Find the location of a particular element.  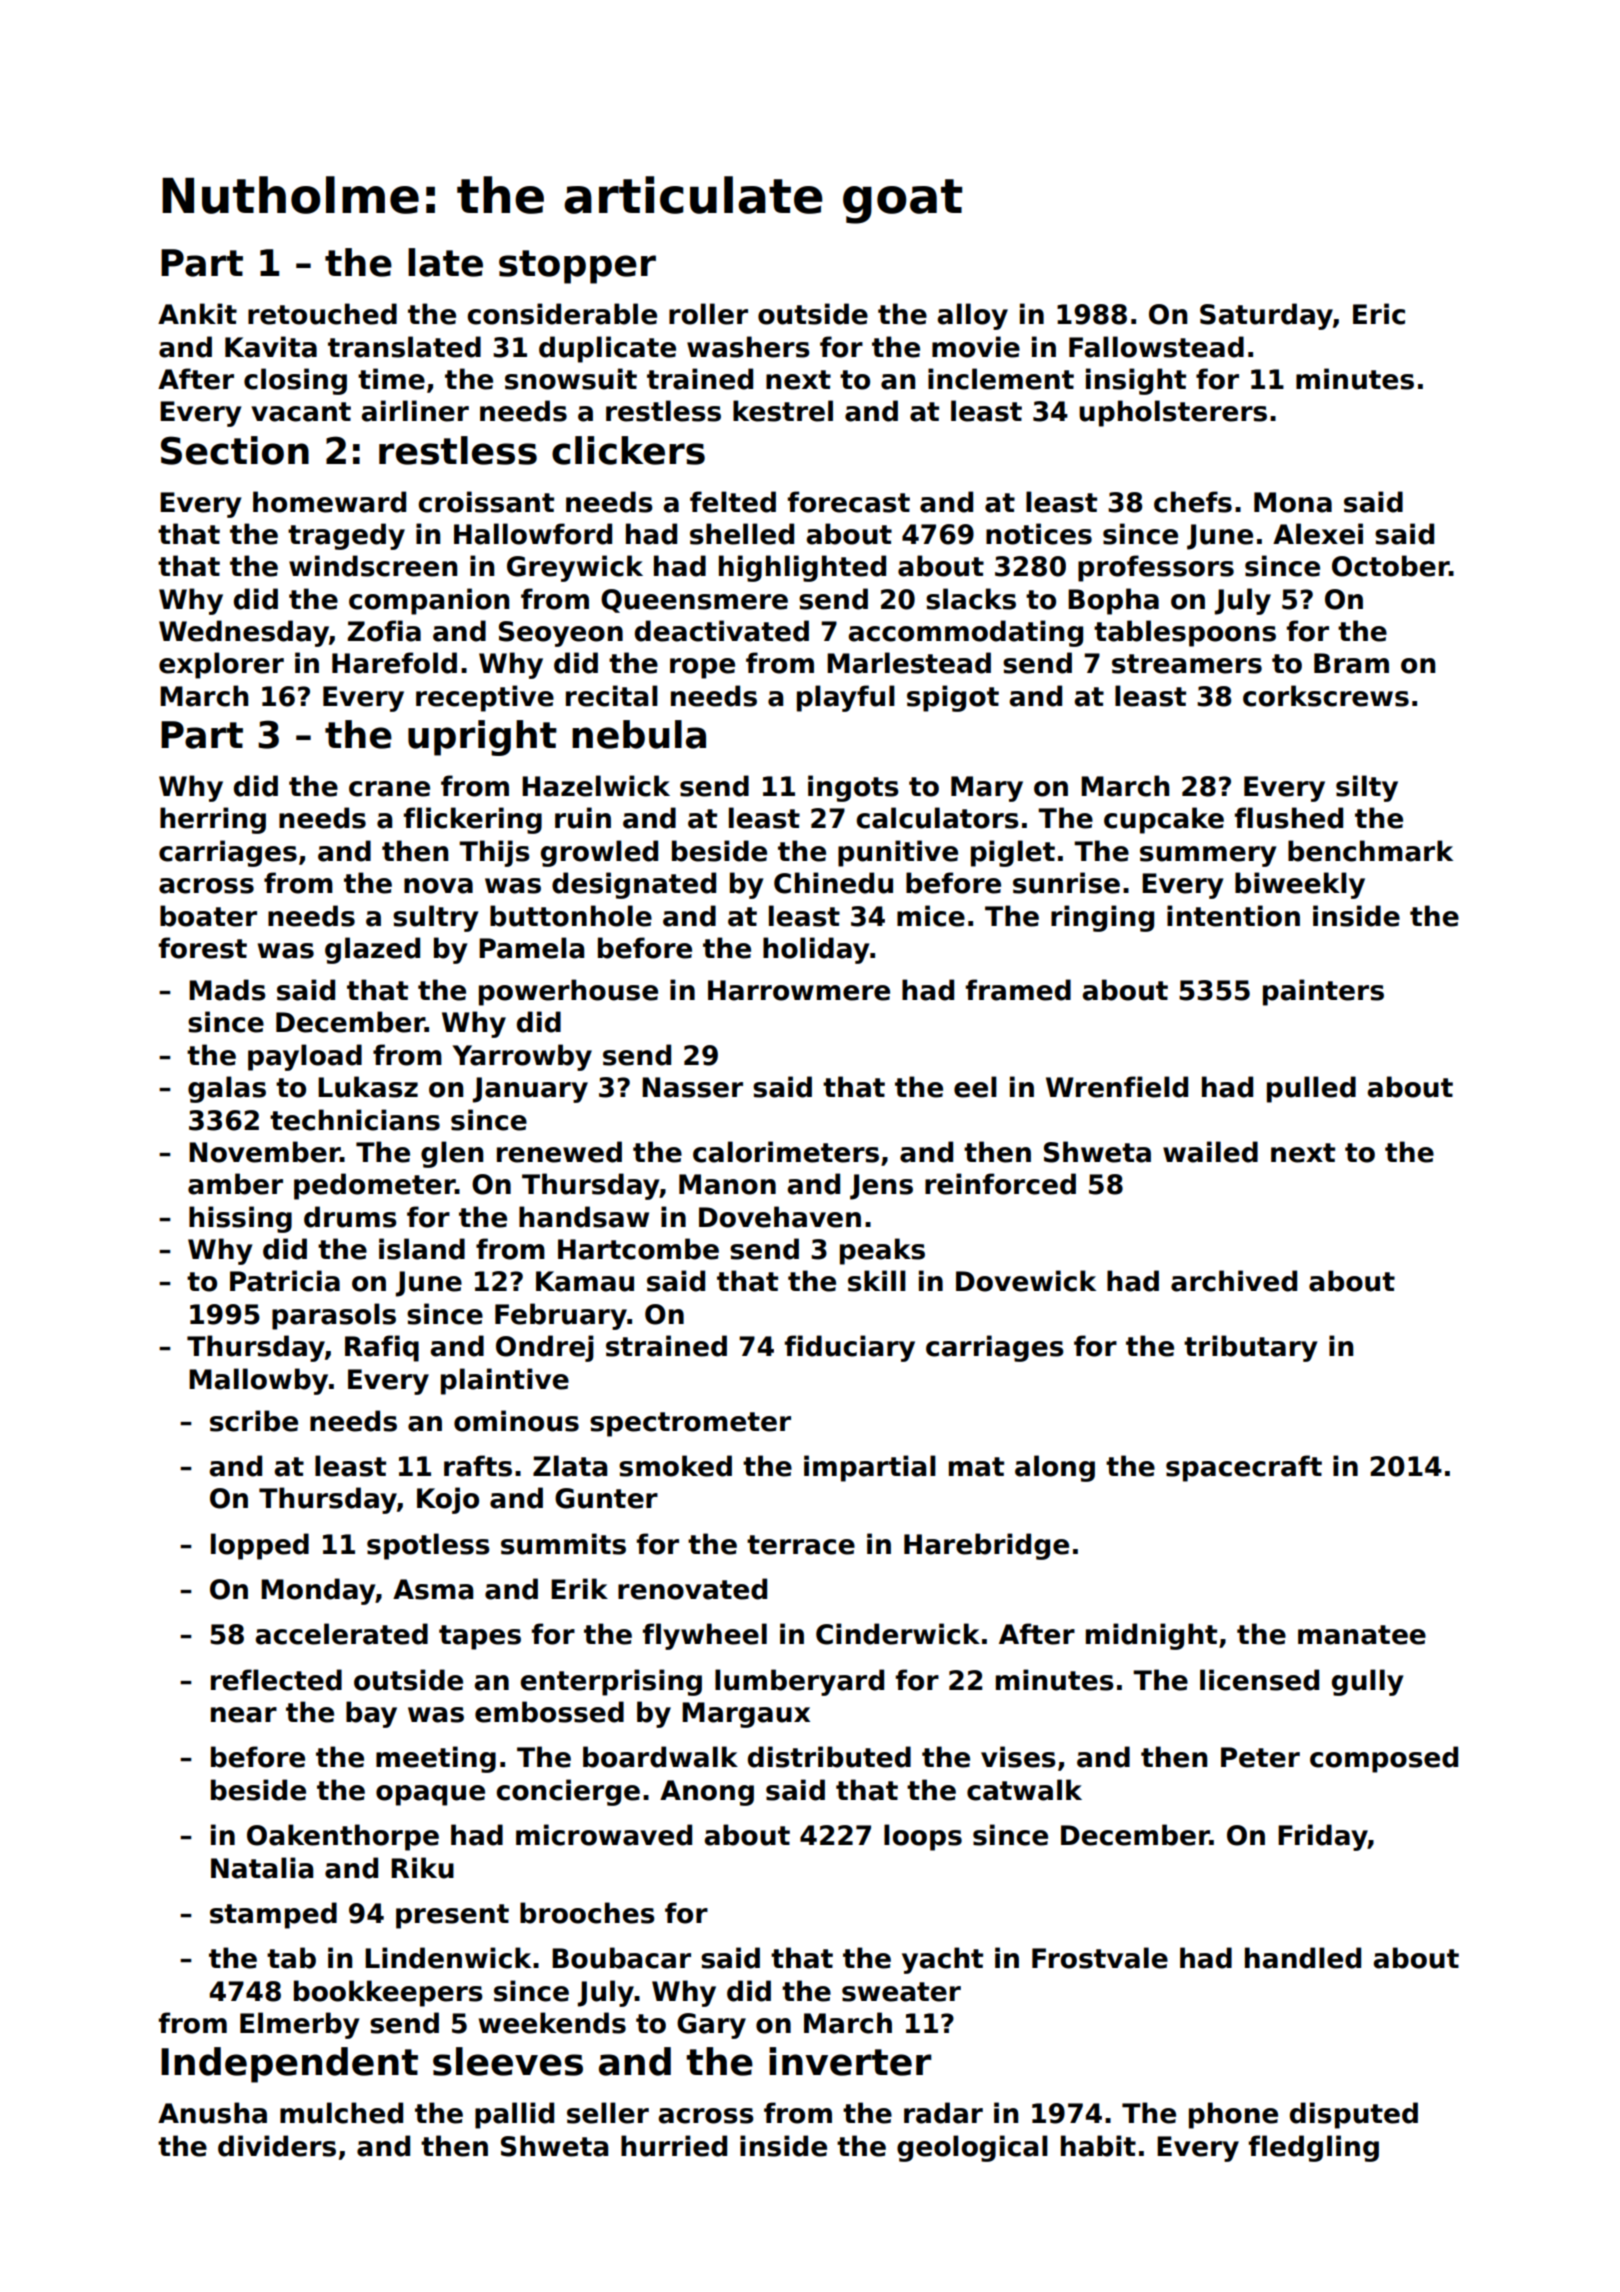

midnight is located at coordinates (1151, 1636).
